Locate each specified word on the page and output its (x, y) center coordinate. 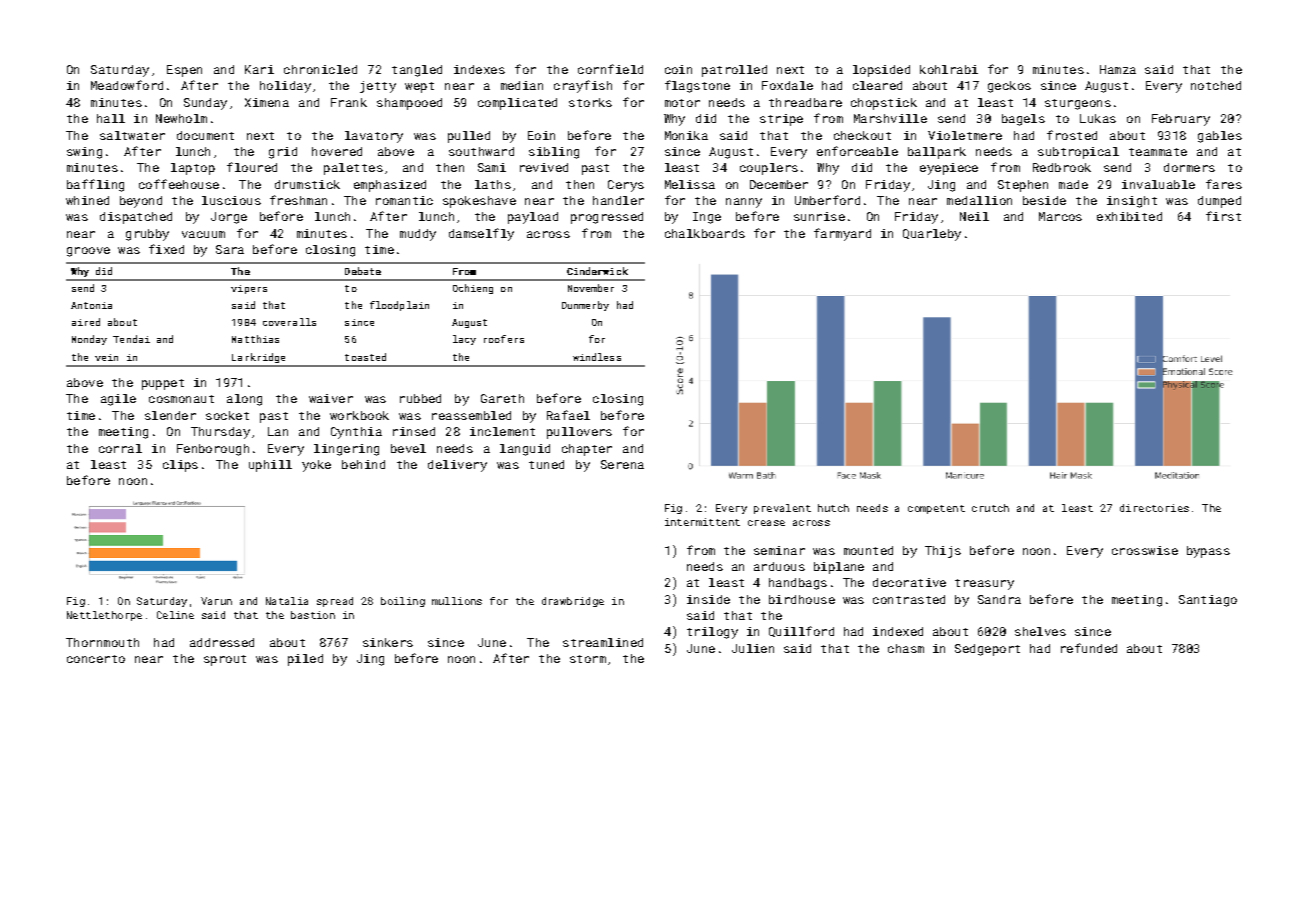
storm (588, 659)
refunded (1089, 648)
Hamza (1118, 69)
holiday (285, 87)
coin (678, 69)
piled (305, 660)
